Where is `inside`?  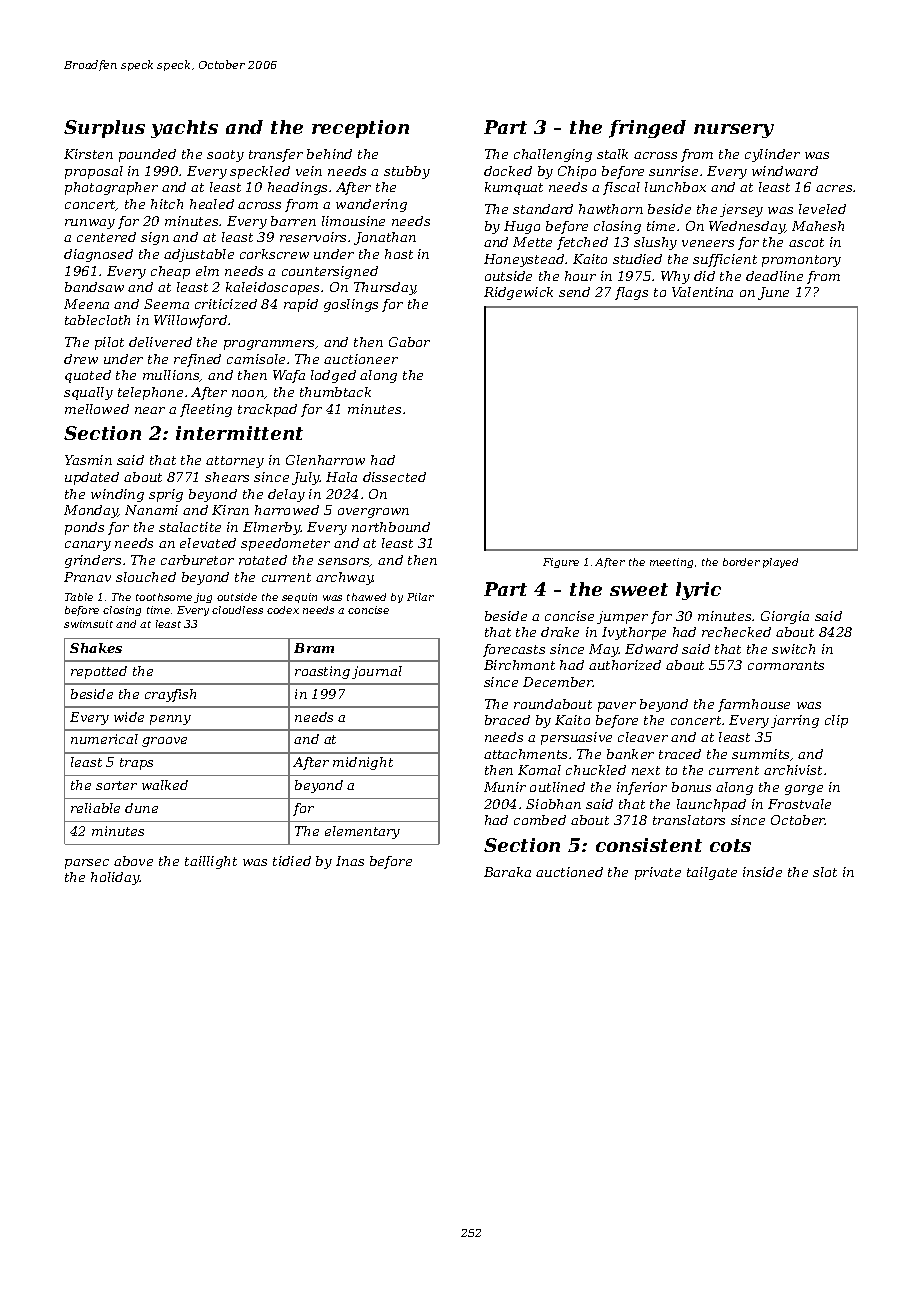 inside is located at coordinates (762, 872).
